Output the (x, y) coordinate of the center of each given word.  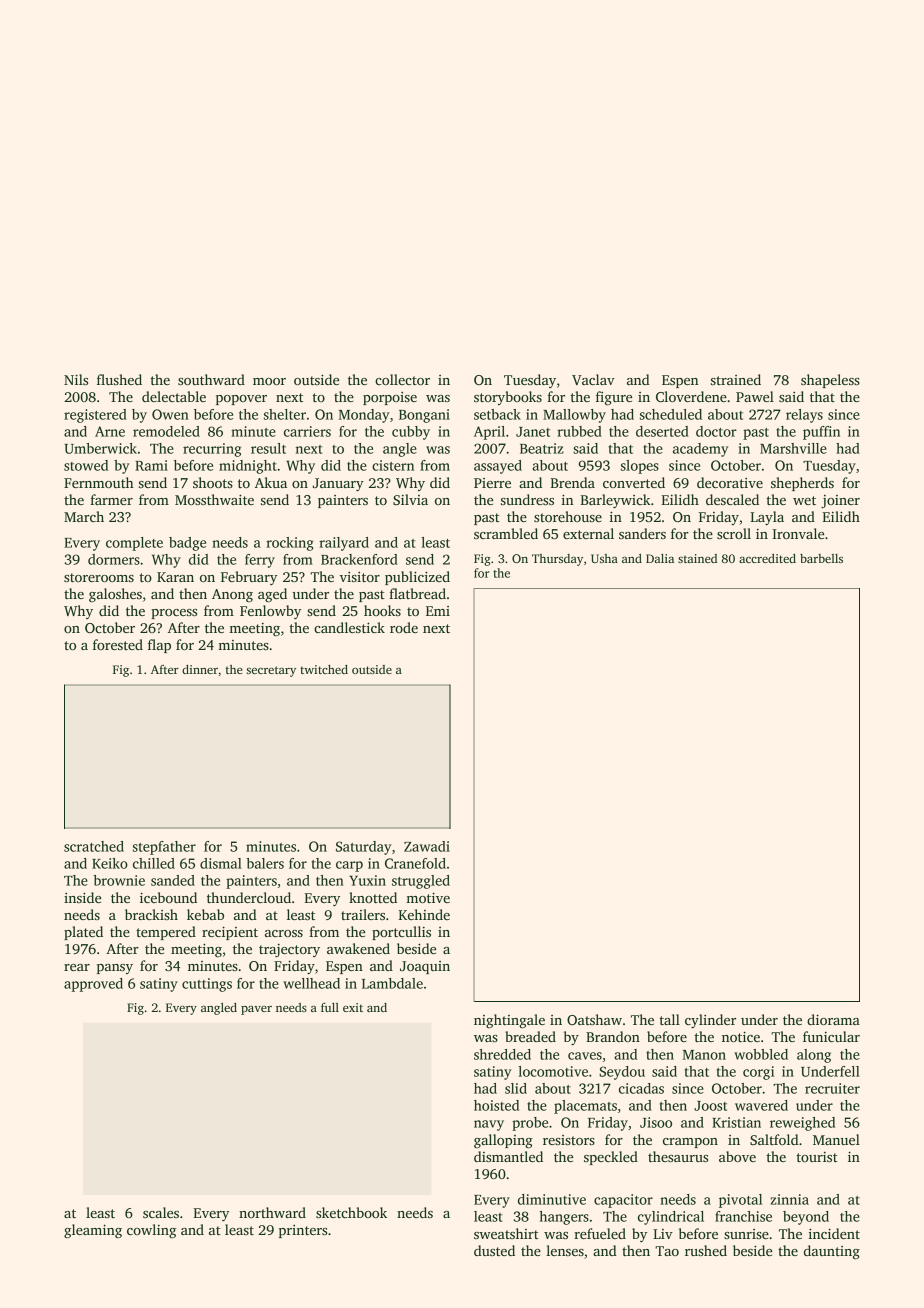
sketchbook (351, 1212)
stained (697, 558)
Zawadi (427, 846)
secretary (271, 671)
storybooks (508, 398)
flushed (119, 379)
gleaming (93, 1231)
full (330, 1007)
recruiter (832, 1088)
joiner (840, 501)
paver (256, 1010)
